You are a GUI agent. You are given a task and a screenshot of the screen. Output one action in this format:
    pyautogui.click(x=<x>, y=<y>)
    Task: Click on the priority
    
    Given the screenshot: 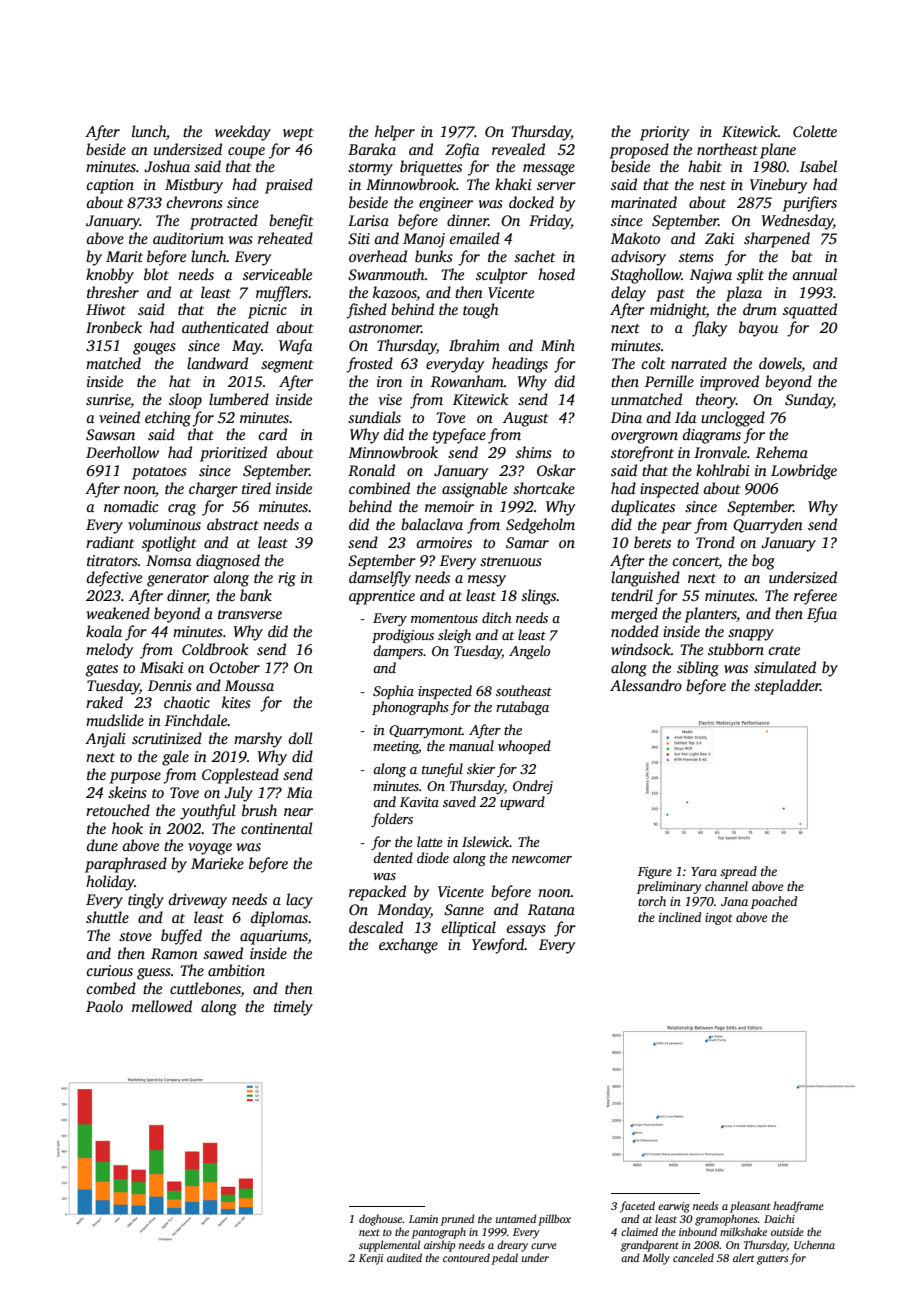 What is the action you would take?
    pyautogui.click(x=664, y=133)
